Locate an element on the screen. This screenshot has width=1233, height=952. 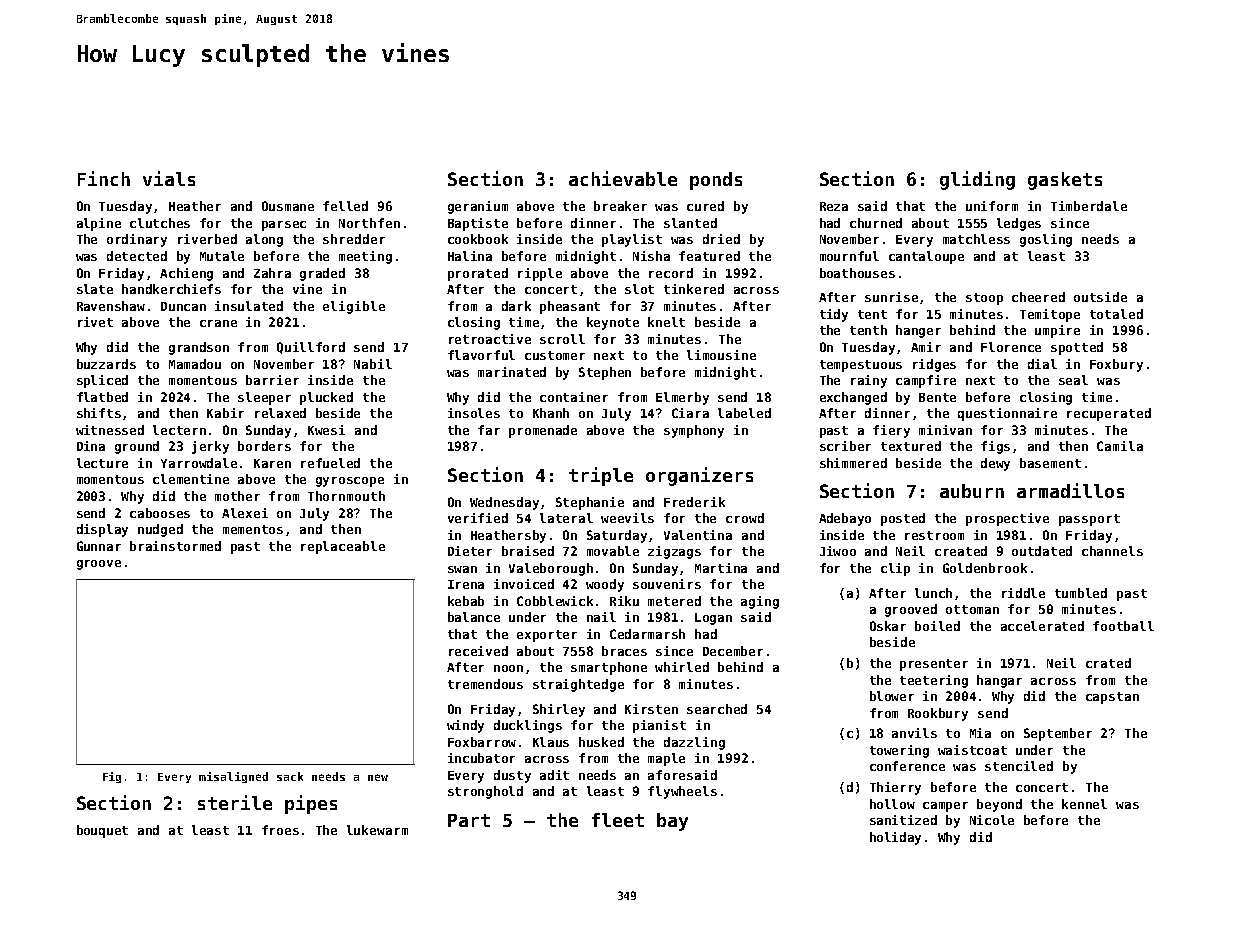
detected is located at coordinates (137, 256).
